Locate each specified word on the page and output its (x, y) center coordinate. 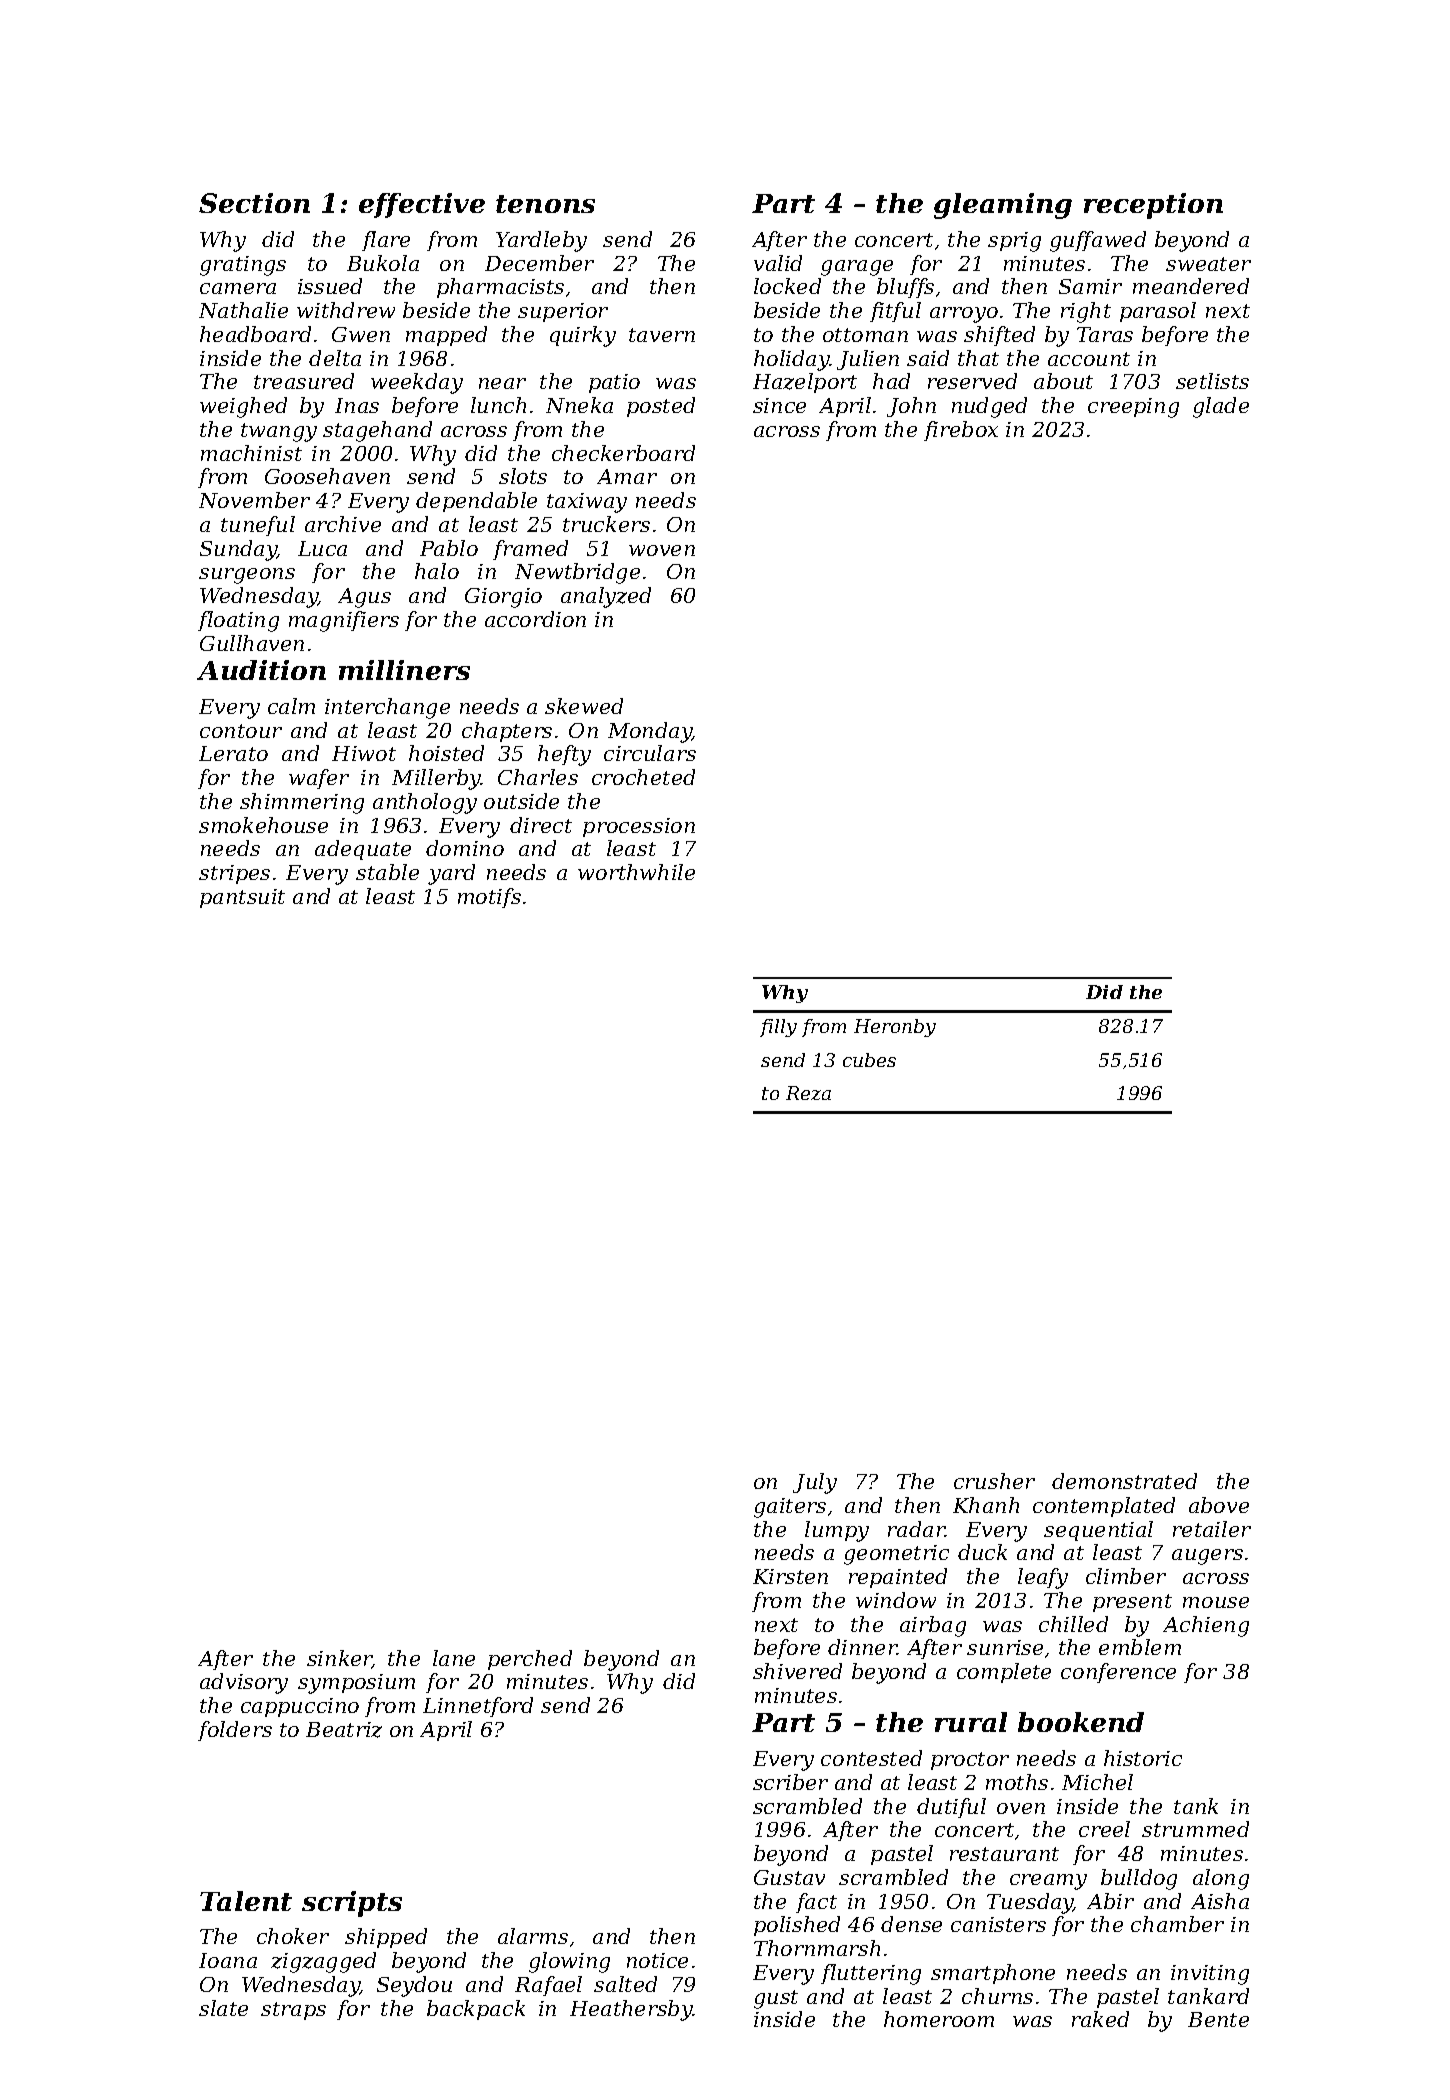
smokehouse (263, 825)
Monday (650, 732)
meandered (1191, 286)
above (1219, 1505)
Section (254, 203)
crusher (994, 1481)
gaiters (790, 1508)
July (815, 1483)
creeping (1133, 408)
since (779, 405)
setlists (1212, 381)
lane (454, 1658)
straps (293, 2011)
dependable (476, 502)
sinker (340, 1659)
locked (787, 286)
